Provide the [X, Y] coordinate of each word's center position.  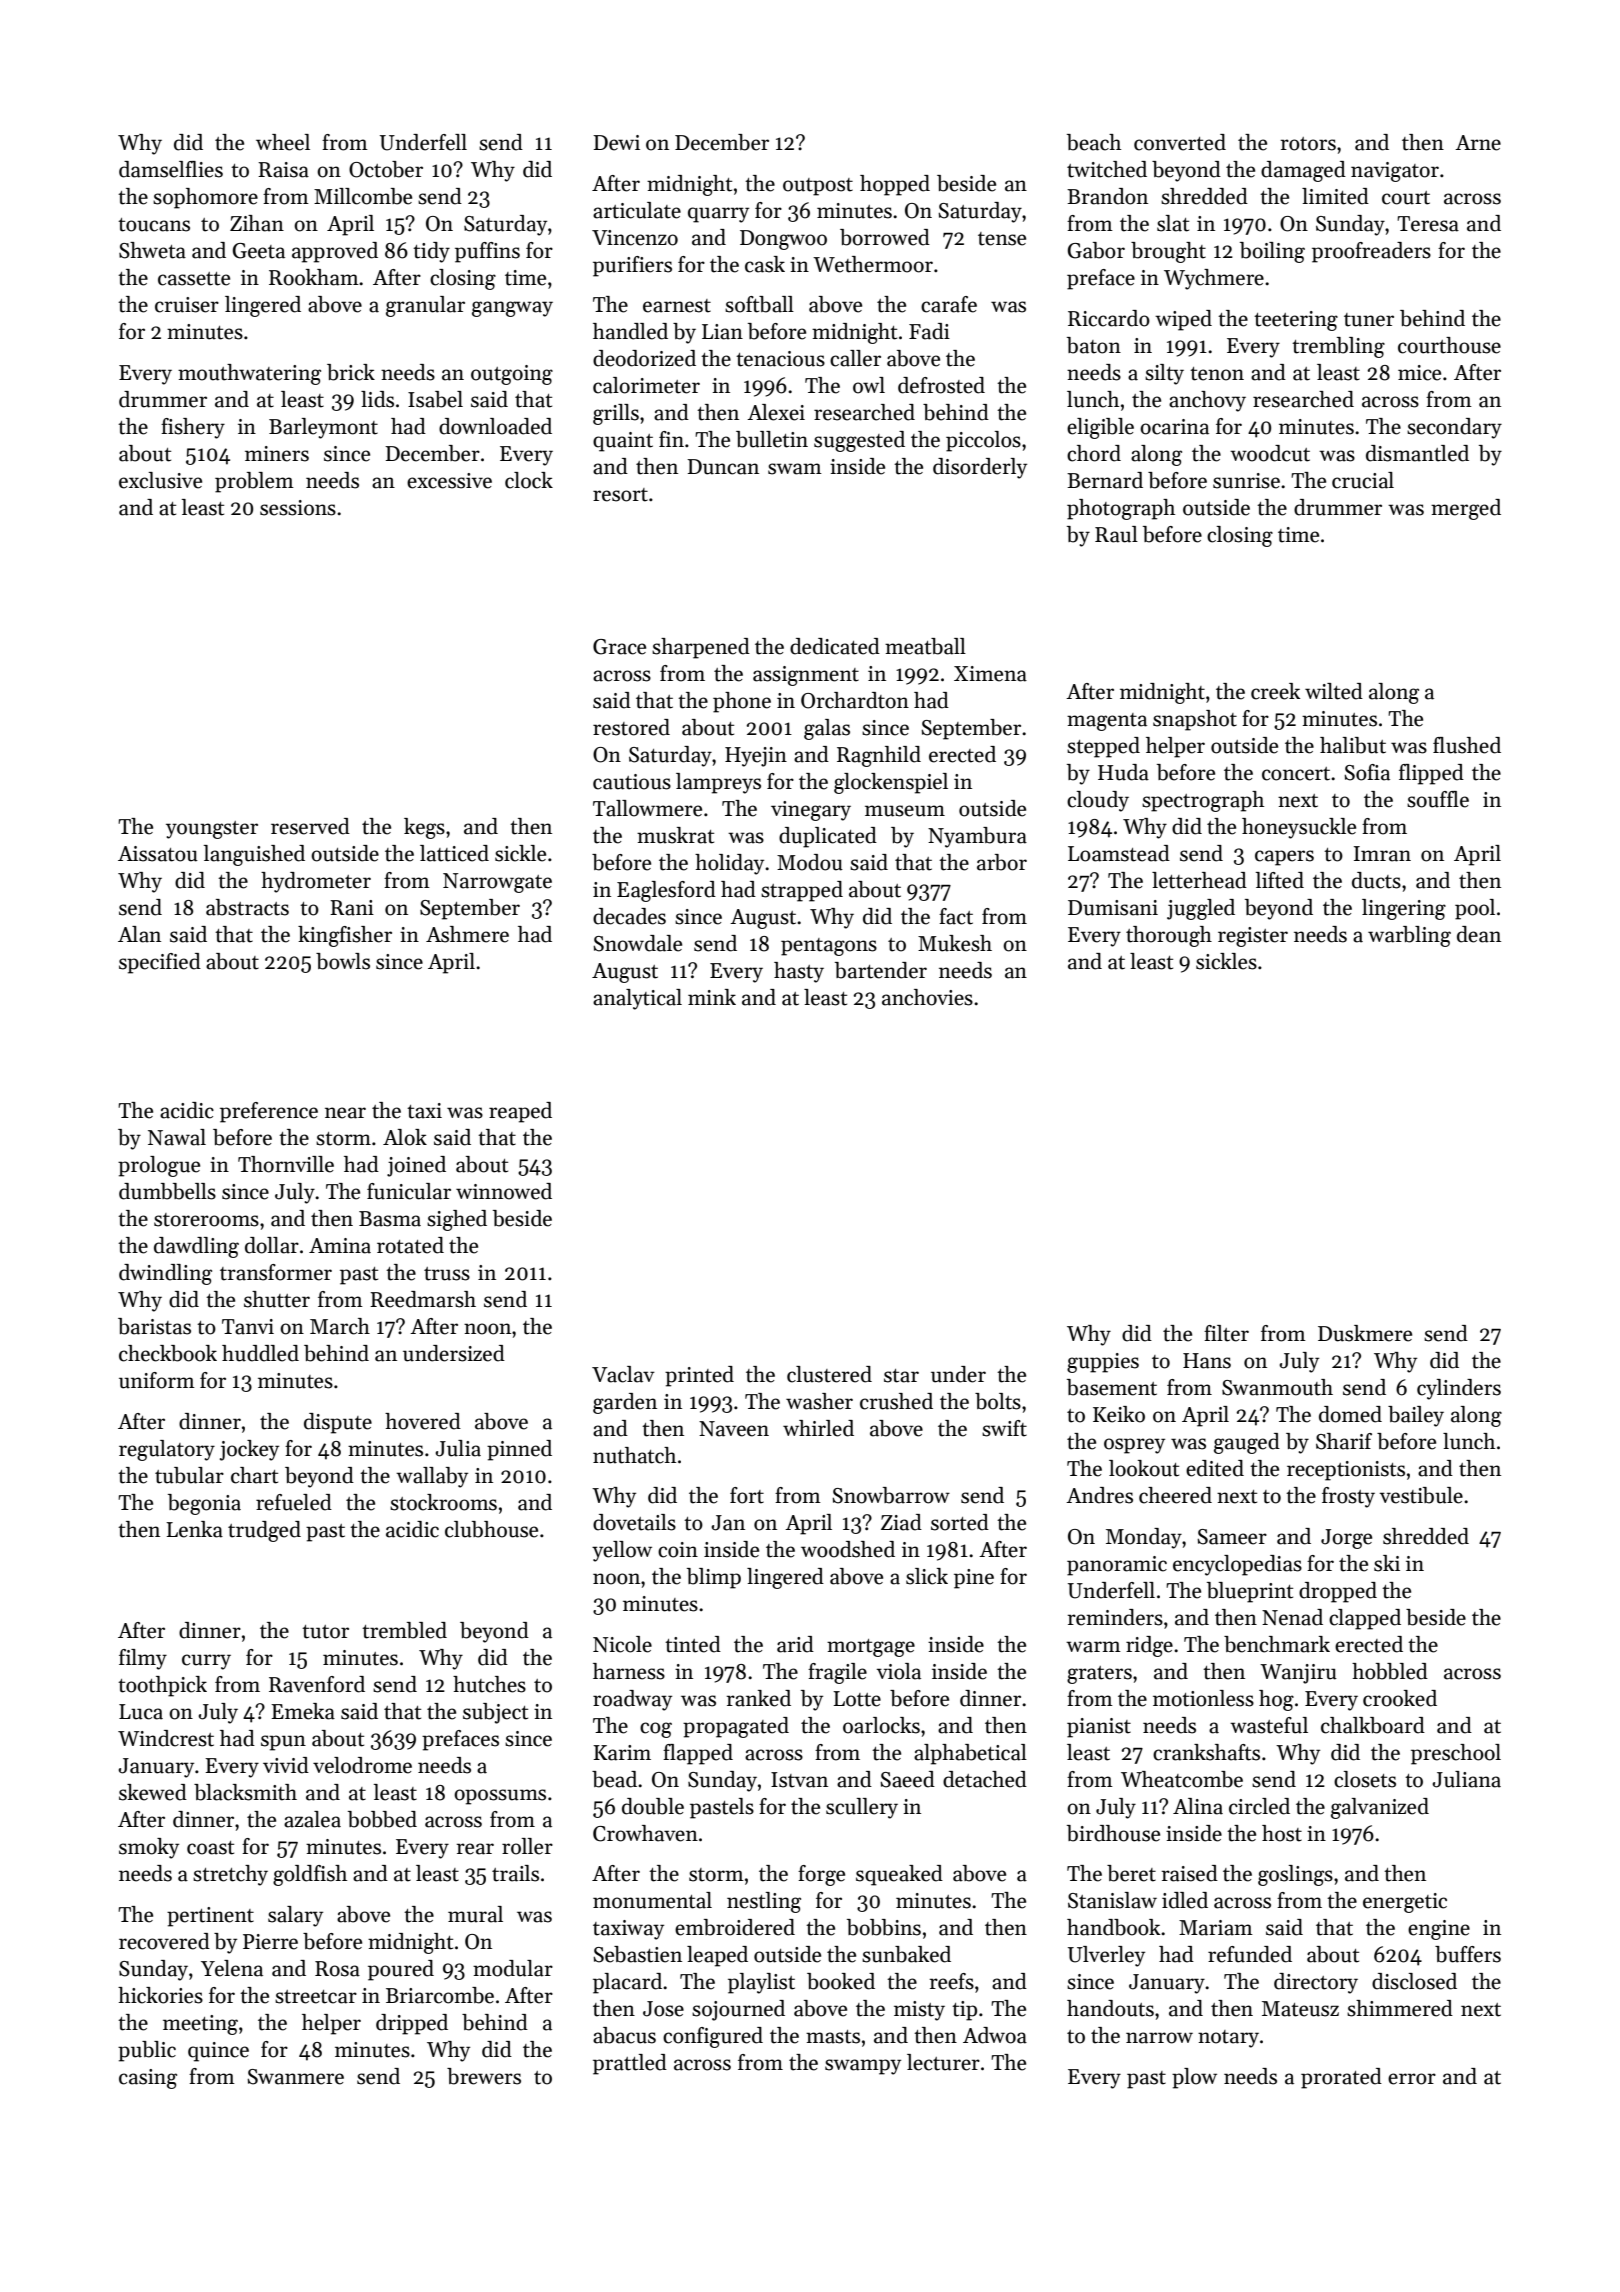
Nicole [622, 1644]
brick [351, 372]
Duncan [723, 467]
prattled [630, 2064]
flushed [1467, 745]
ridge [1149, 1646]
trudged [264, 1531]
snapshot [1195, 720]
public [147, 2051]
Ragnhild [879, 756]
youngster [212, 830]
